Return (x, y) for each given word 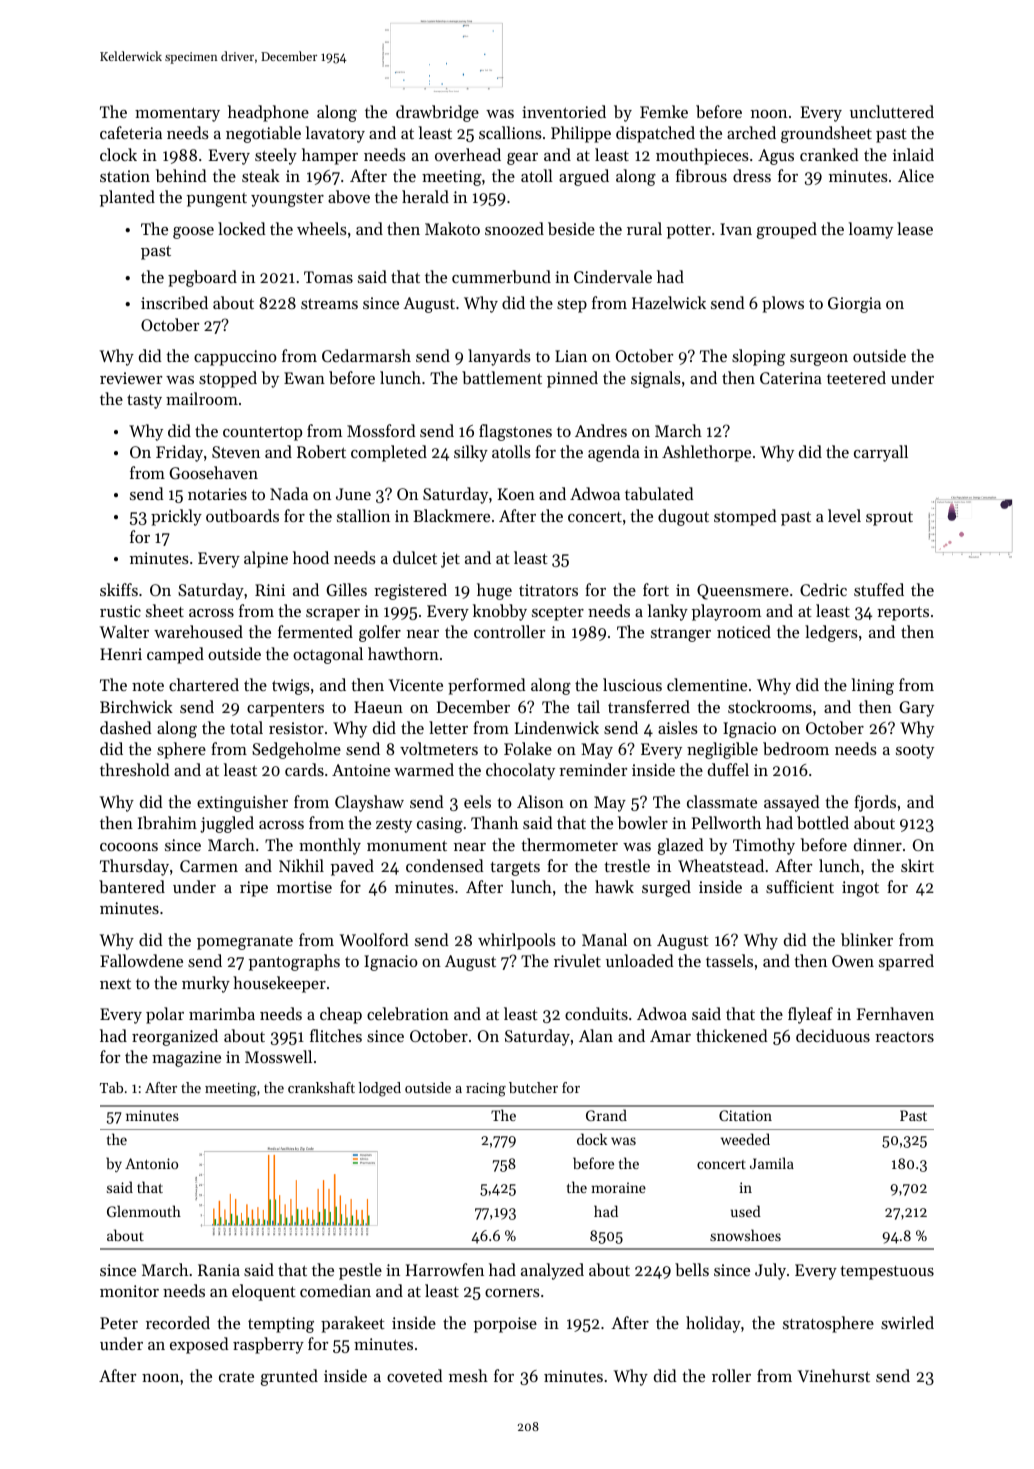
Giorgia (854, 305)
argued (584, 177)
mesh (468, 1375)
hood (311, 557)
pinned (572, 379)
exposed (199, 1345)
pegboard (202, 278)
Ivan (736, 229)
